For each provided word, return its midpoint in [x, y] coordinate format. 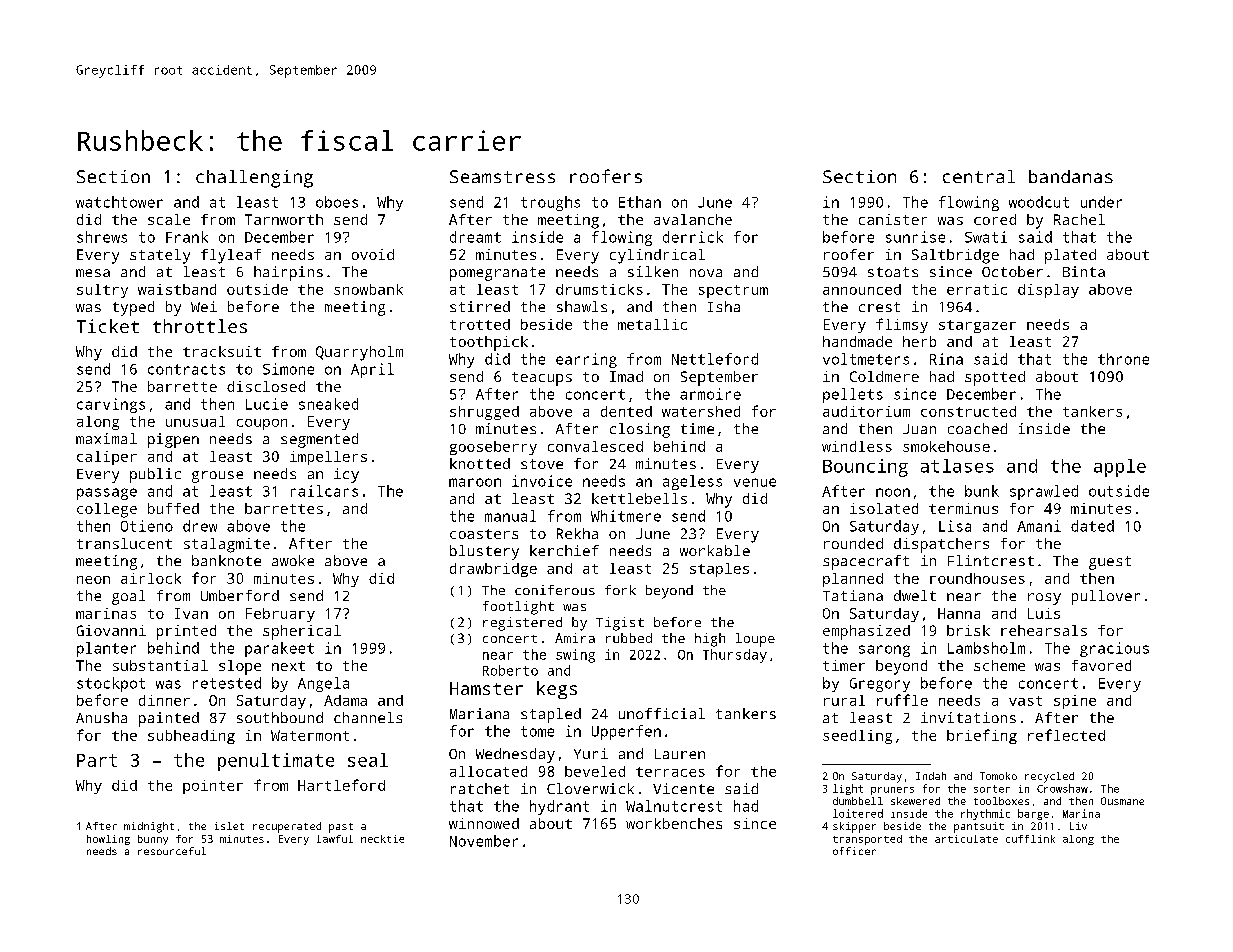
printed [186, 632]
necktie [382, 839]
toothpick [489, 343]
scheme [999, 665]
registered [522, 624]
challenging [254, 179]
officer [854, 851]
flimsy [902, 325]
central [979, 176]
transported [867, 840]
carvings [111, 405]
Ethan [640, 202]
